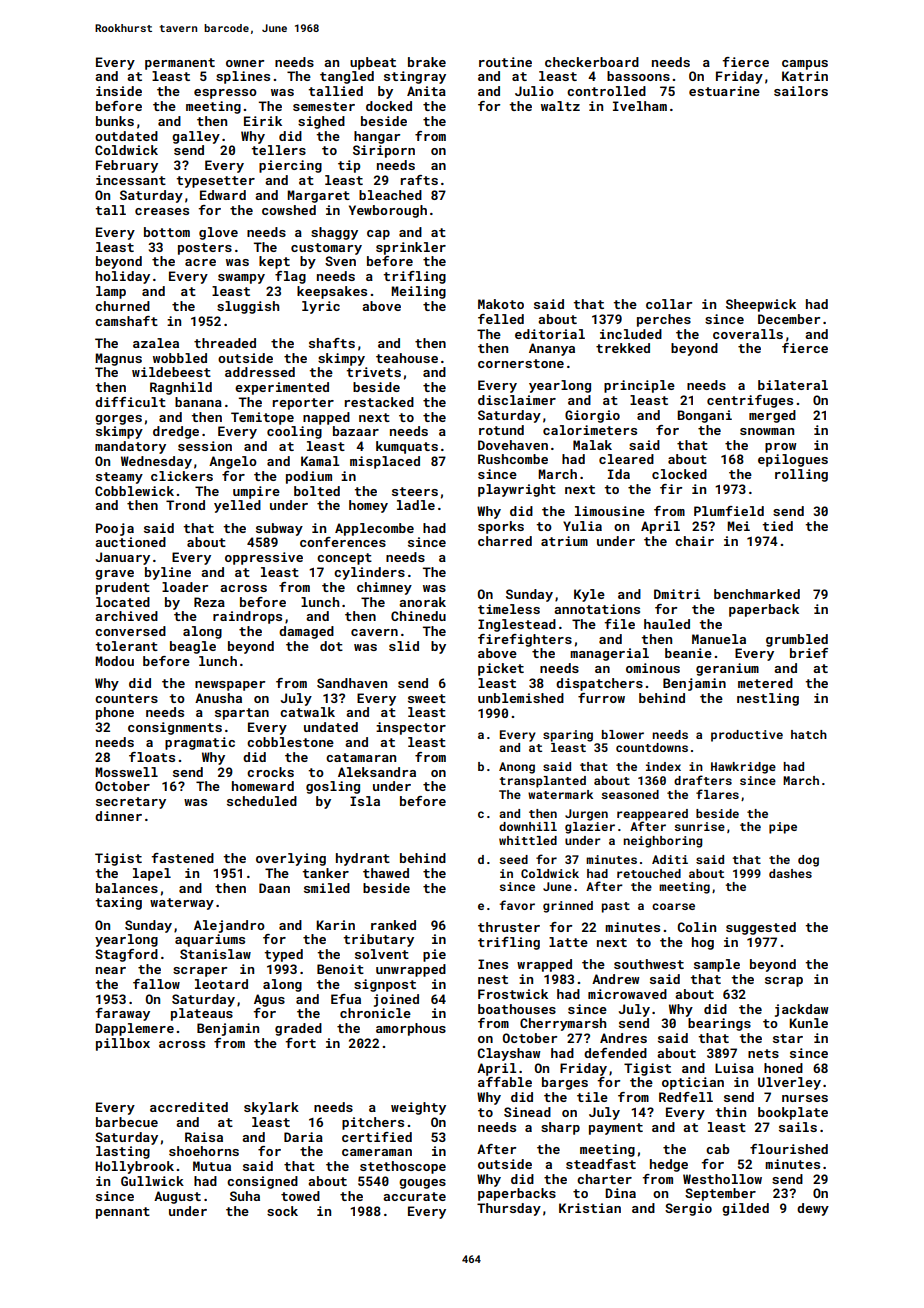  I want to click on taxing, so click(118, 903).
